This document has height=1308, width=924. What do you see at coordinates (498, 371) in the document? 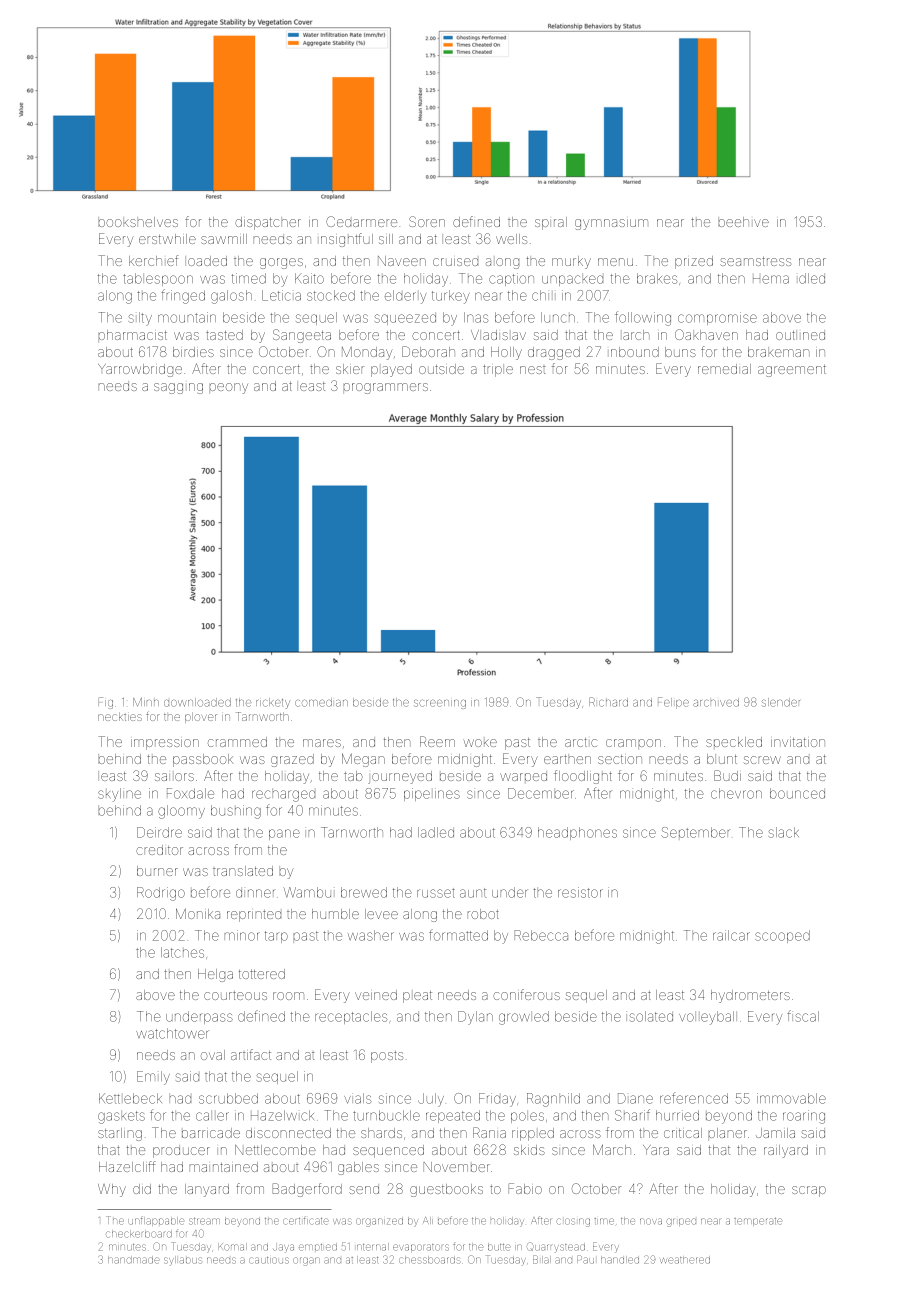
I see `triple` at bounding box center [498, 371].
